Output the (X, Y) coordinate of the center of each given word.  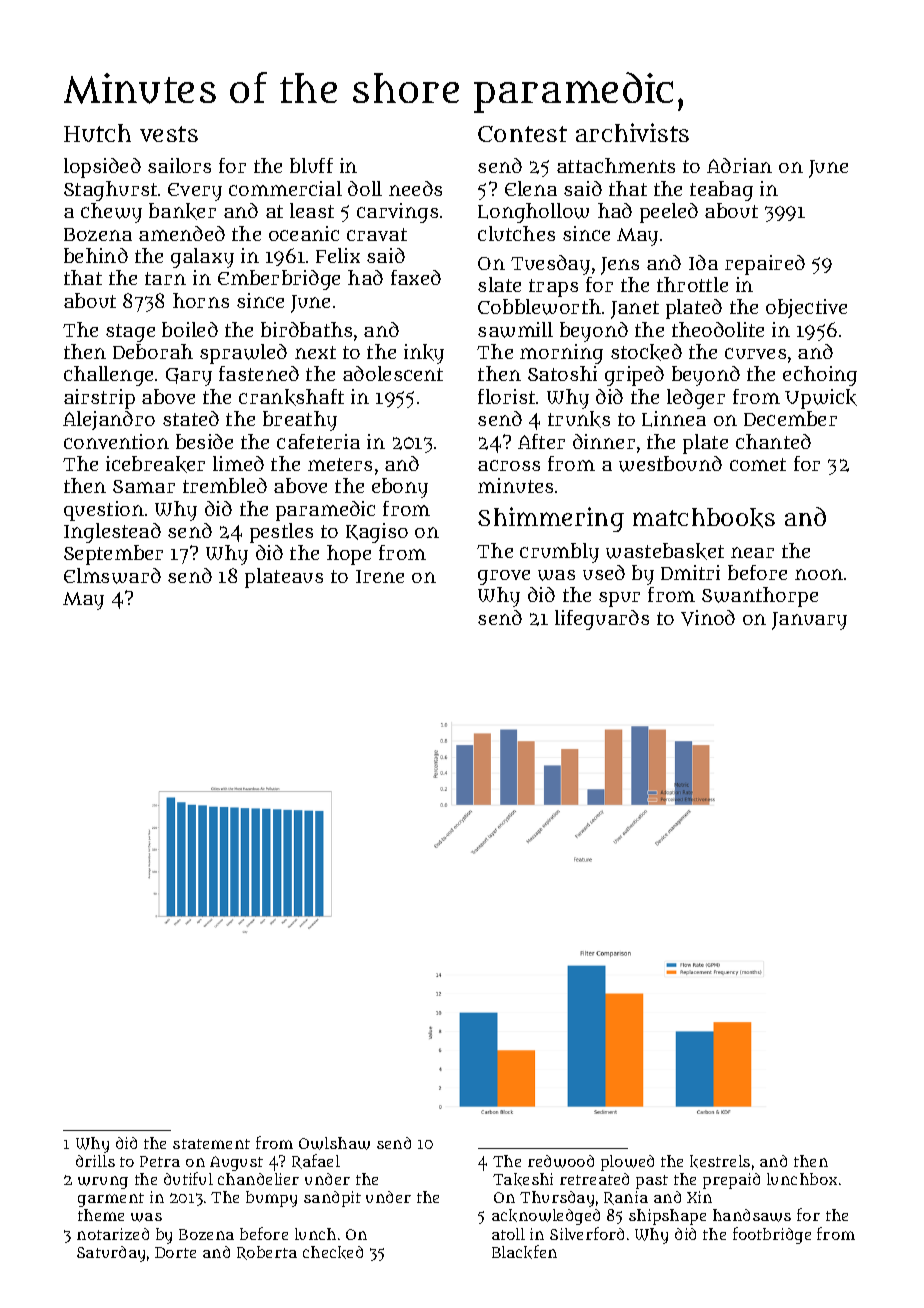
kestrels (720, 1161)
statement (211, 1144)
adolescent (393, 373)
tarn (165, 278)
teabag (721, 191)
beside (204, 441)
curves (755, 353)
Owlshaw (334, 1143)
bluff (311, 165)
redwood (561, 1161)
